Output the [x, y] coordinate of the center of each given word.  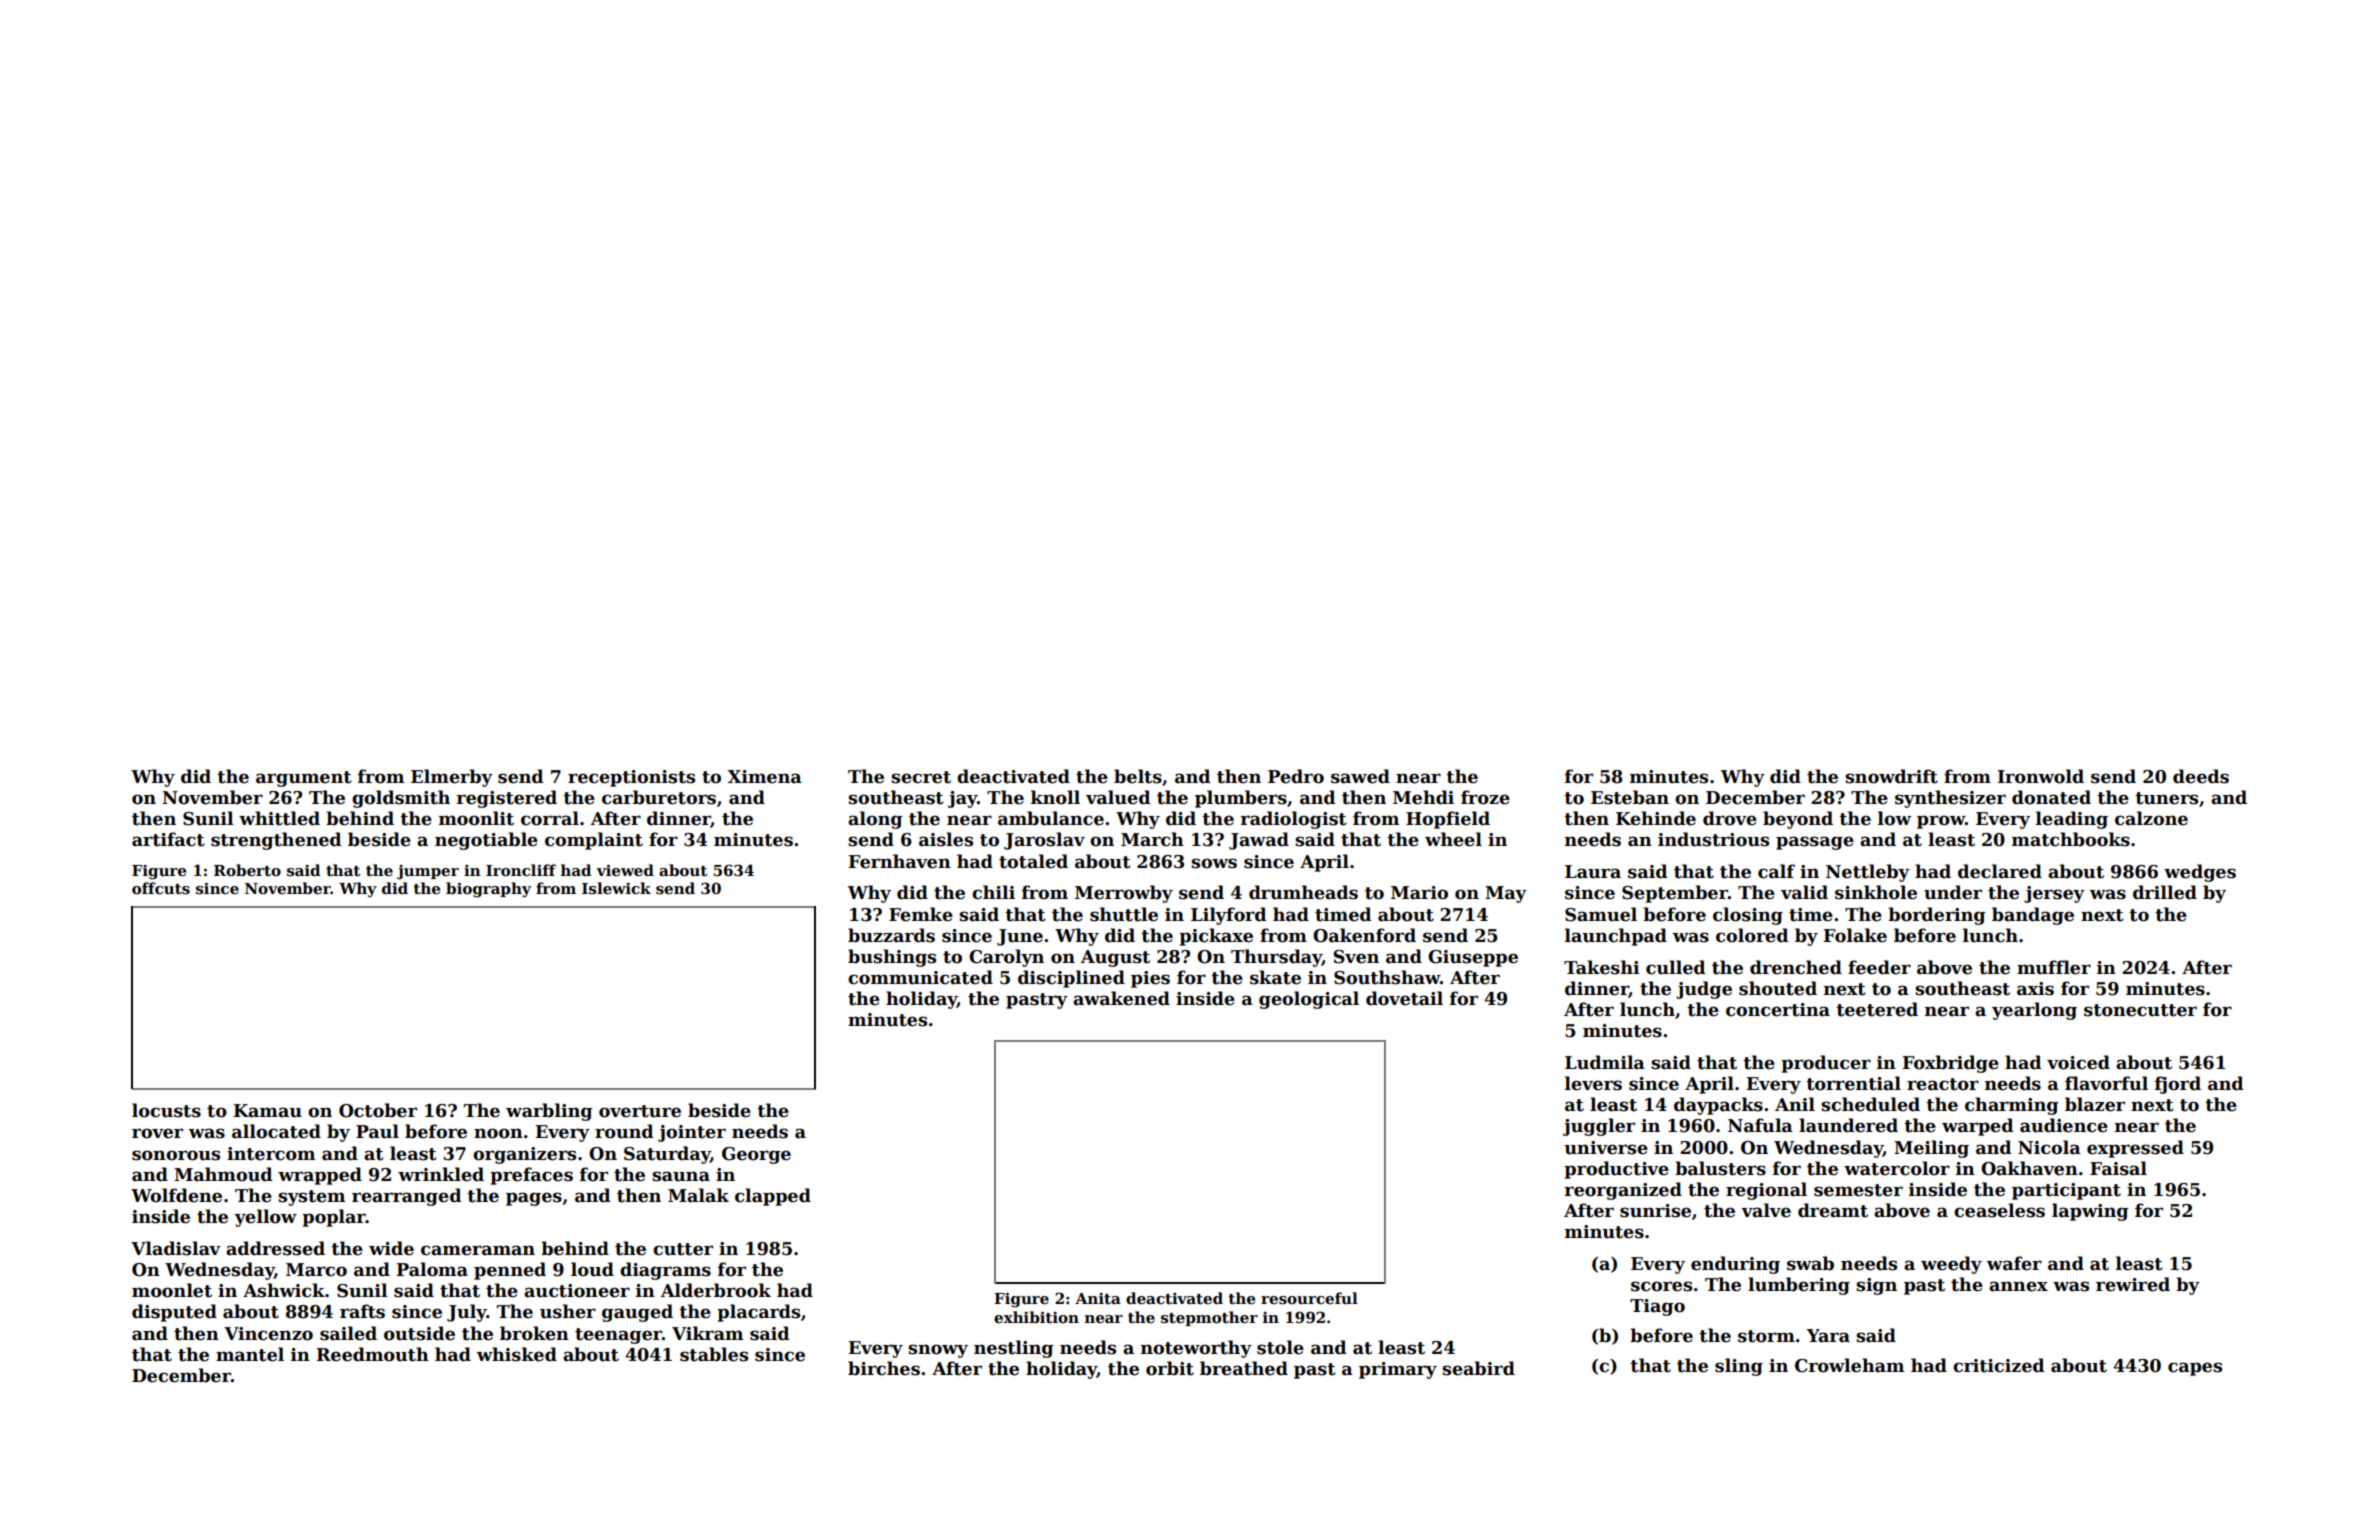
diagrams [665, 1271]
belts [1138, 776]
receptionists [631, 778]
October [378, 1110]
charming [2012, 1106]
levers [1593, 1083]
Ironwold [2040, 776]
